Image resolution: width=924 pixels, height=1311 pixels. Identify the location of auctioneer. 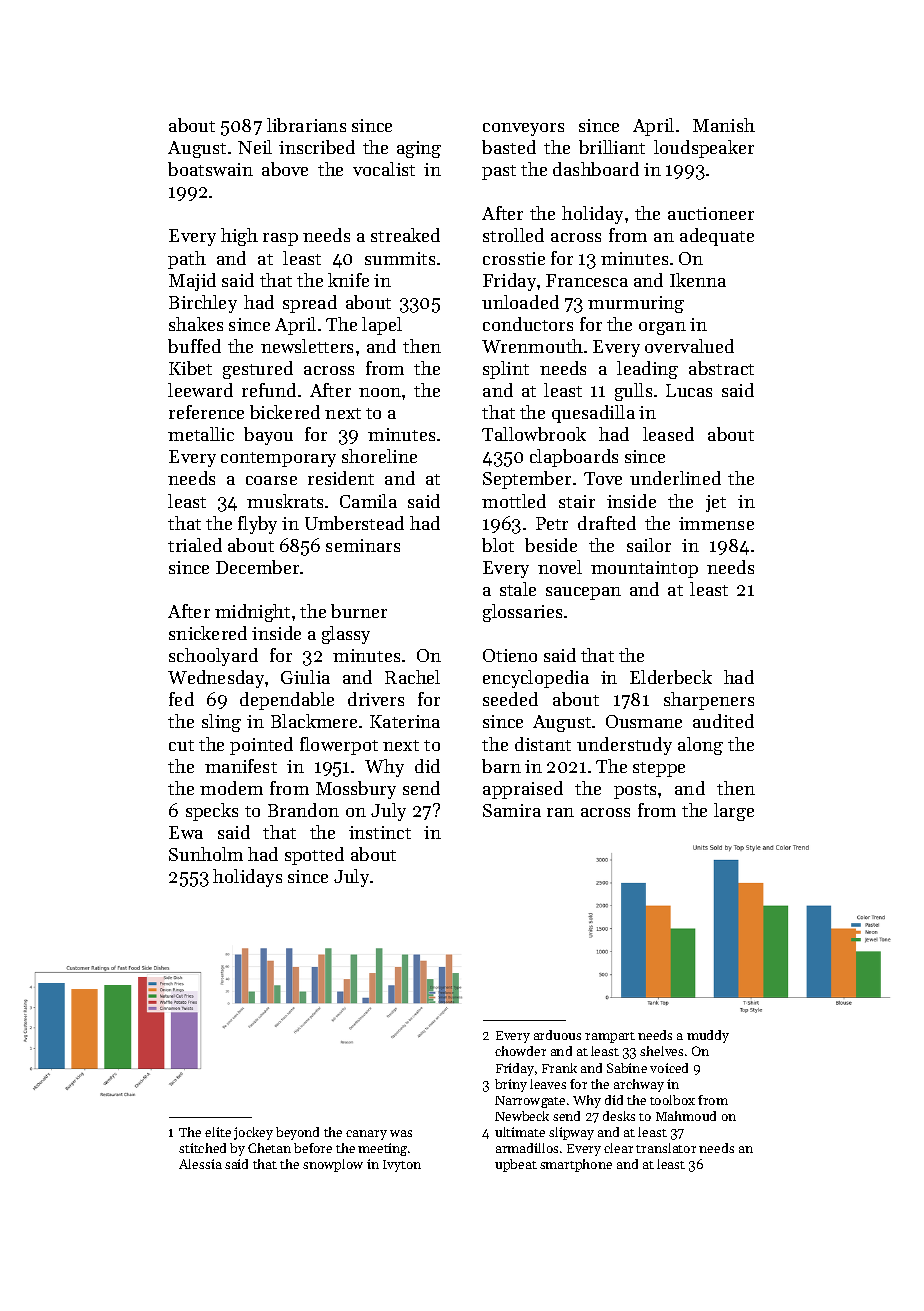
(711, 213).
